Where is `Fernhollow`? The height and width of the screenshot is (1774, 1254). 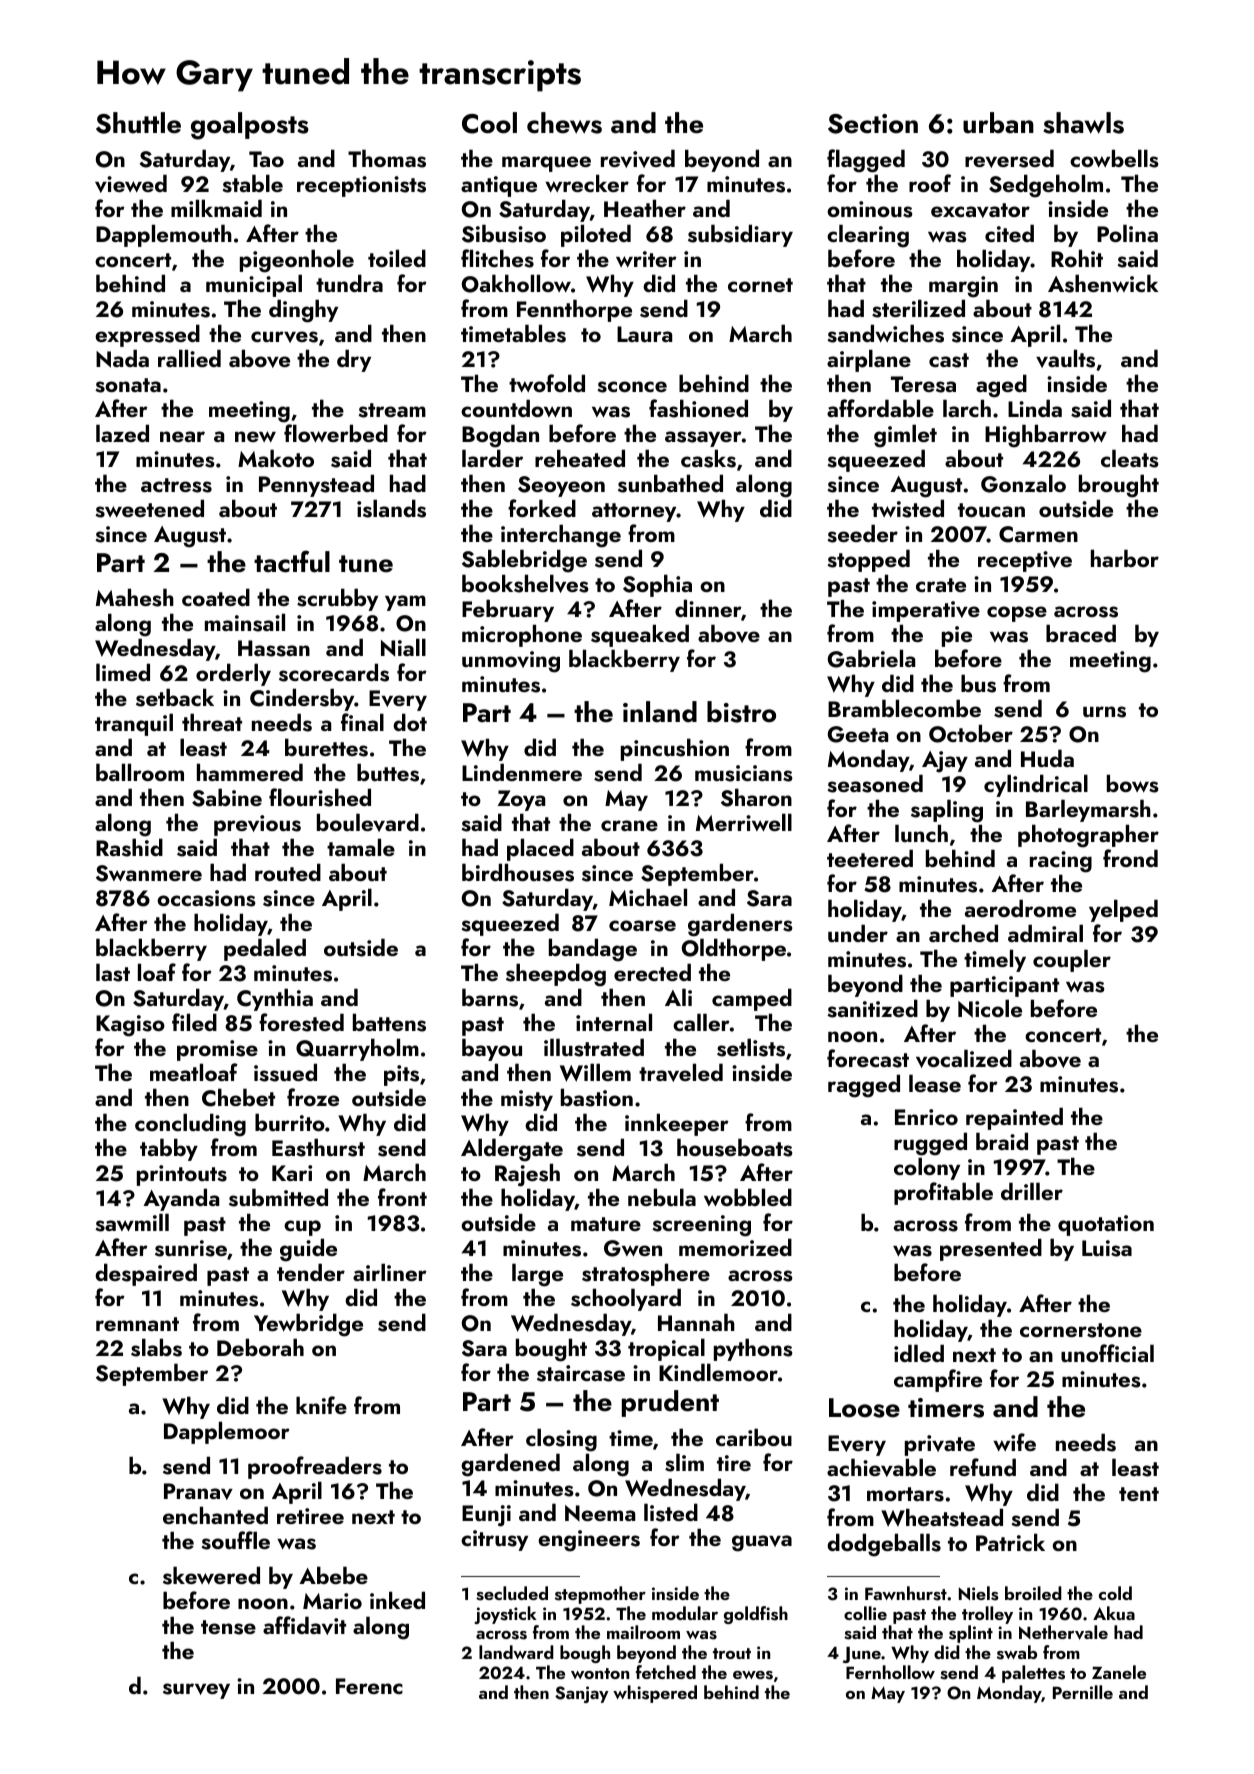 Fernhollow is located at coordinates (890, 1672).
